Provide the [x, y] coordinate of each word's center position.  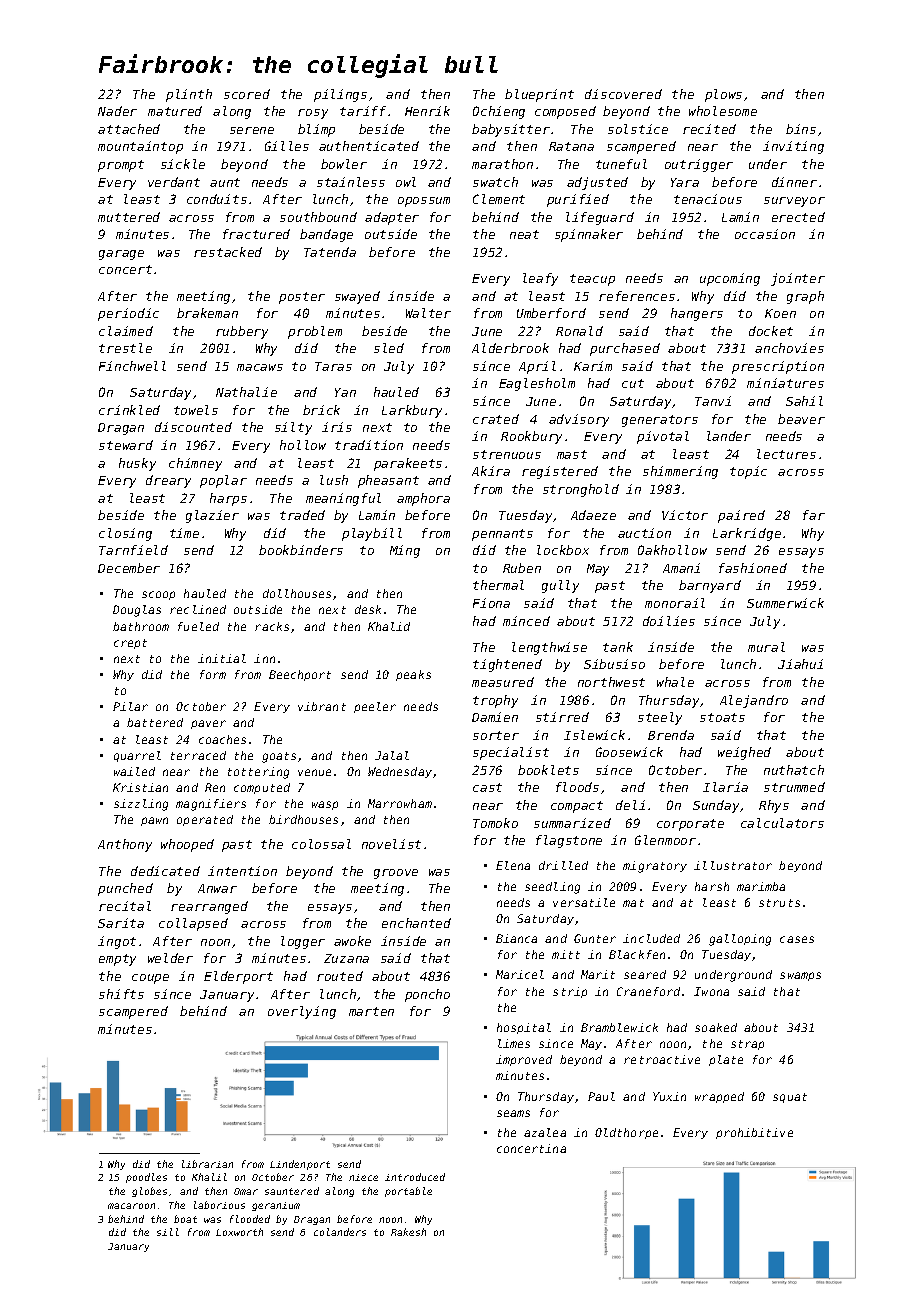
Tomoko [495, 823]
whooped [187, 845]
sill [168, 1232]
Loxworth [239, 1232]
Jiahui [800, 664]
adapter [392, 218]
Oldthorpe [626, 1133]
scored [247, 94]
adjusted [597, 183]
